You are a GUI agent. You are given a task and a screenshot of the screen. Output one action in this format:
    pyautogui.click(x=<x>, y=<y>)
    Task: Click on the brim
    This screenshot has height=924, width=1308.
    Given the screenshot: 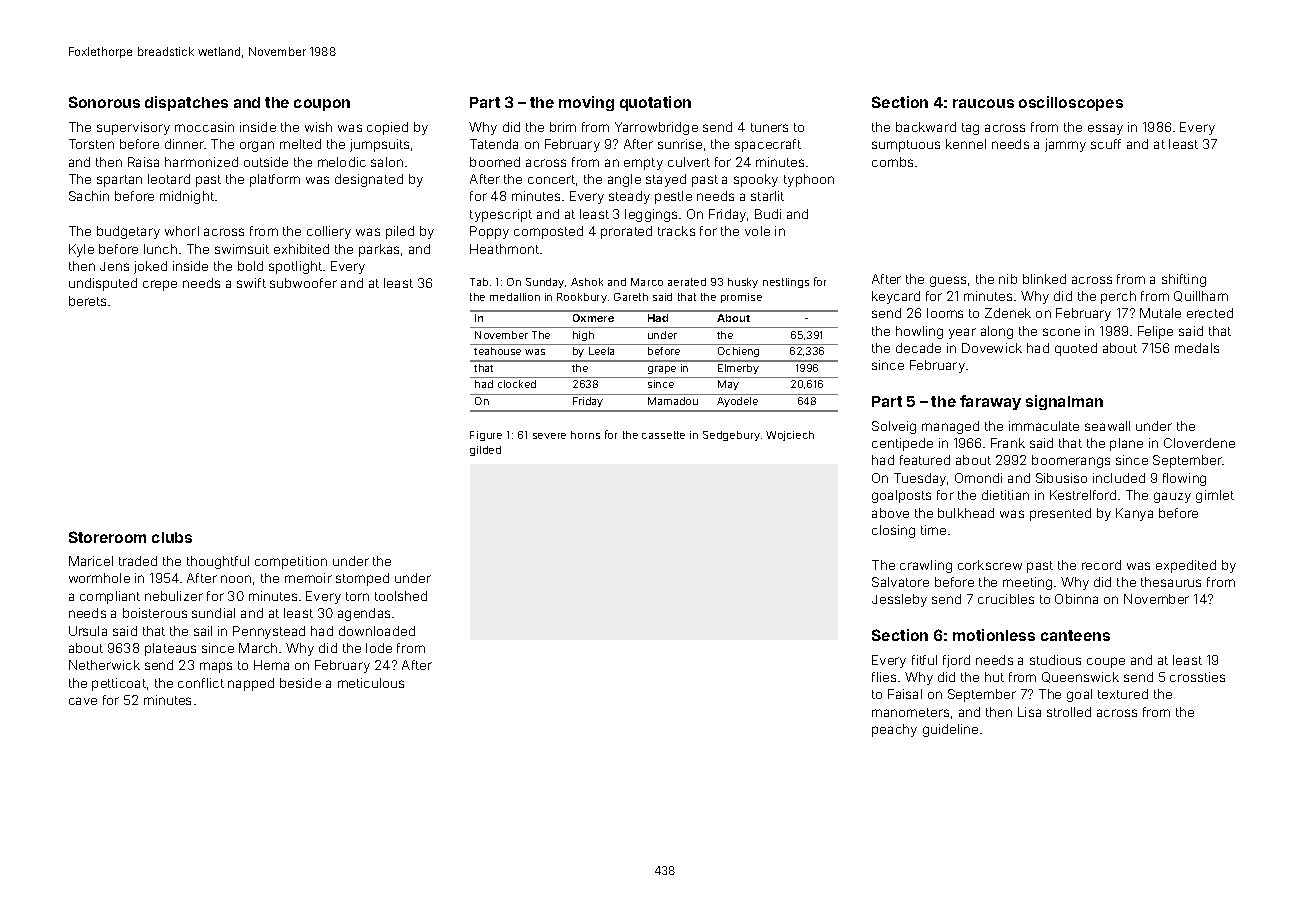 What is the action you would take?
    pyautogui.click(x=563, y=127)
